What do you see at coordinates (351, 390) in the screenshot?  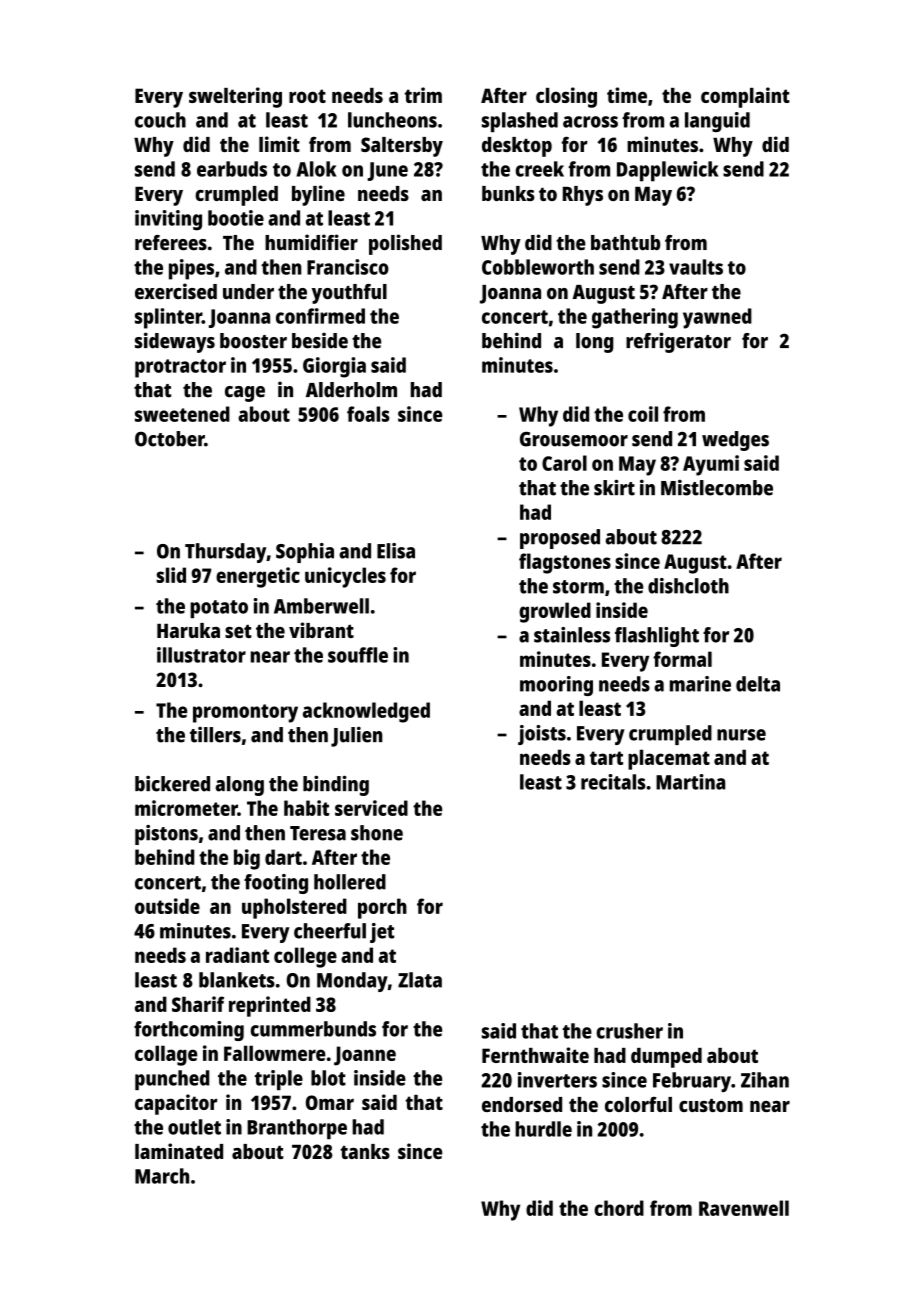 I see `Alderholm` at bounding box center [351, 390].
